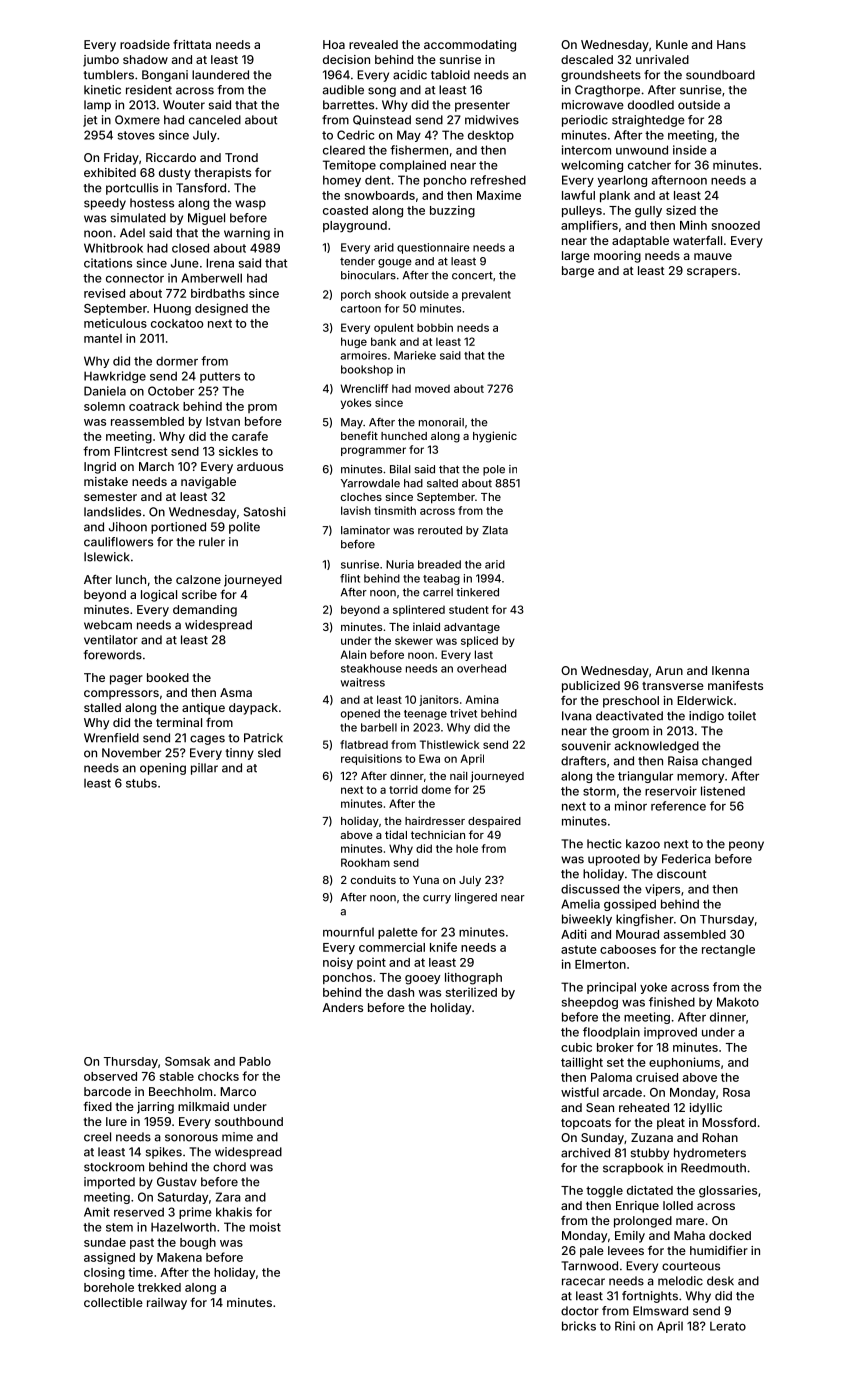 Image resolution: width=849 pixels, height=1400 pixels. Describe the element at coordinates (364, 388) in the screenshot. I see `Wrencliff` at that location.
